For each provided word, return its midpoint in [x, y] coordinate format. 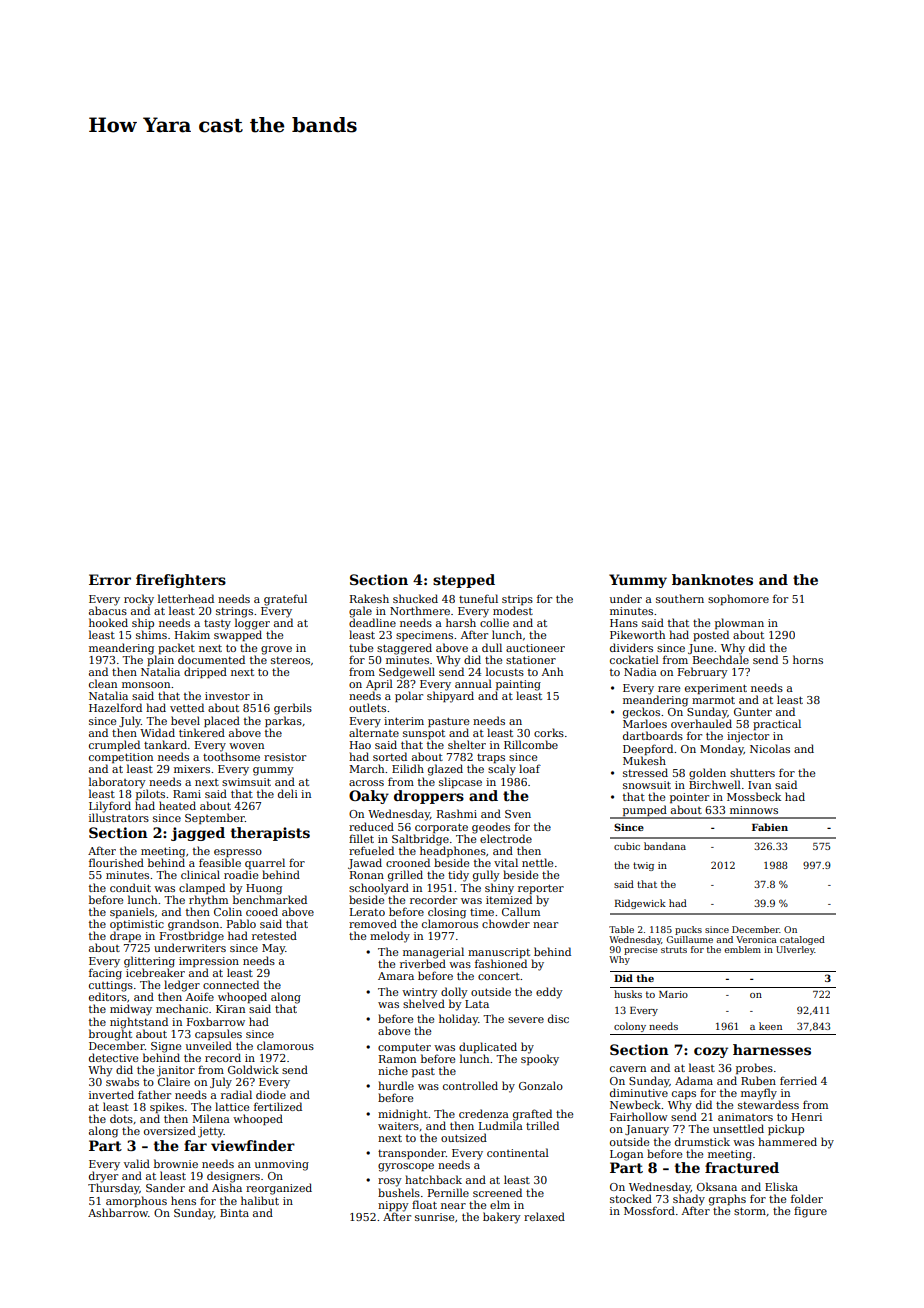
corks [549, 732]
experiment [716, 689]
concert [499, 976]
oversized [170, 1130]
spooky [540, 1060]
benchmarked [270, 899]
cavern [628, 1069]
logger [252, 624]
